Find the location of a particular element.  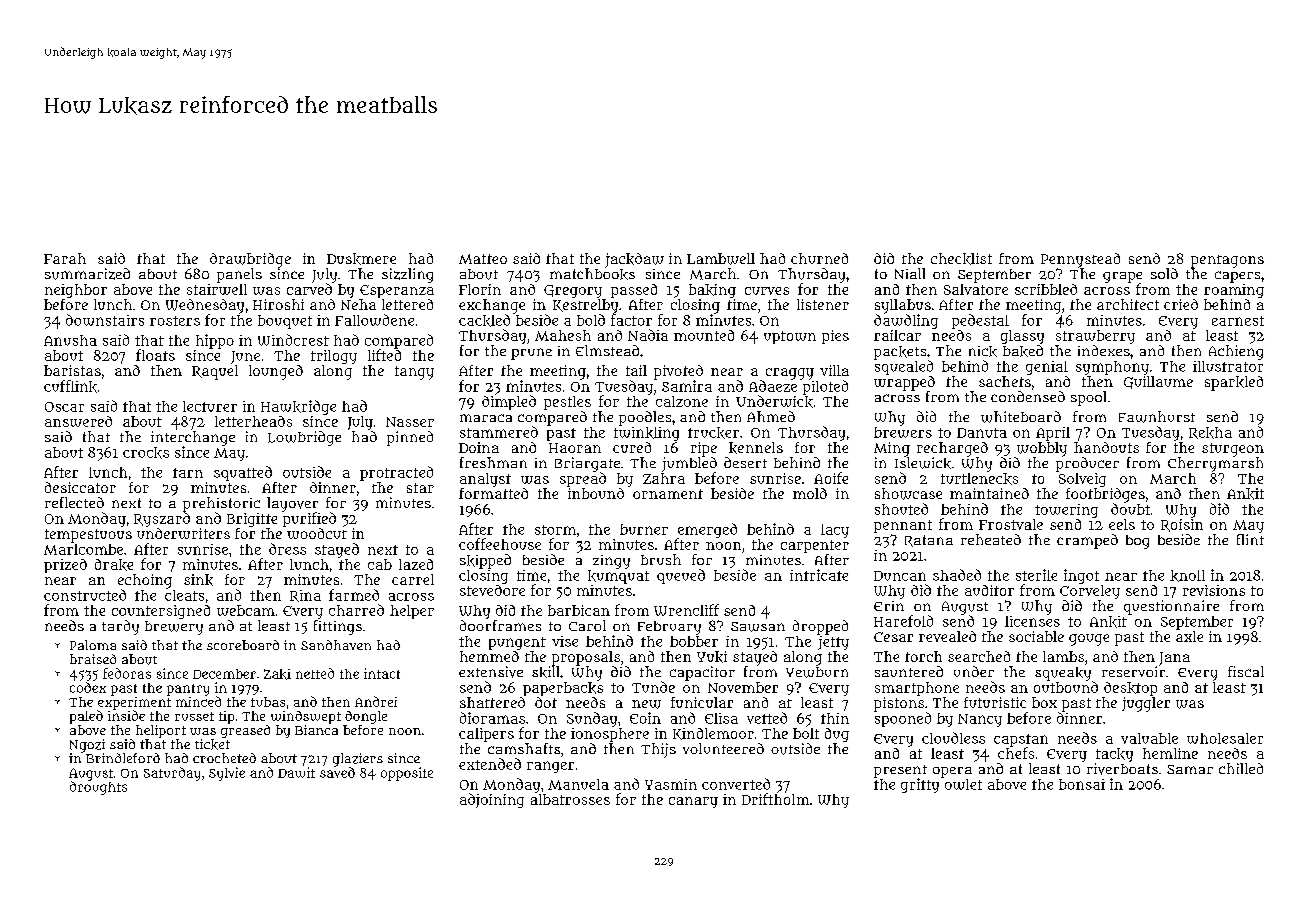

Brindleford is located at coordinates (123, 758).
